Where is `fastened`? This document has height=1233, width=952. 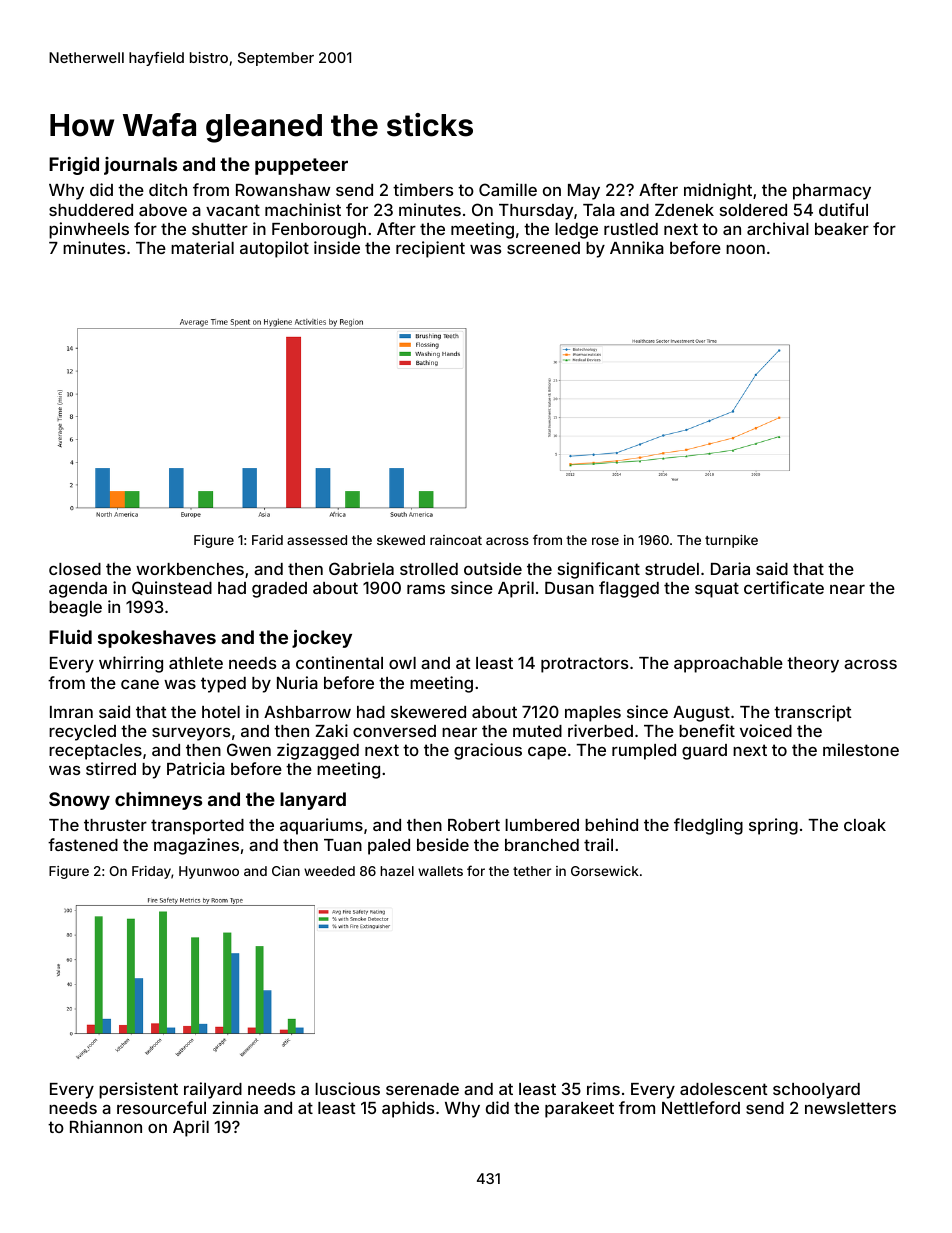 fastened is located at coordinates (83, 844).
